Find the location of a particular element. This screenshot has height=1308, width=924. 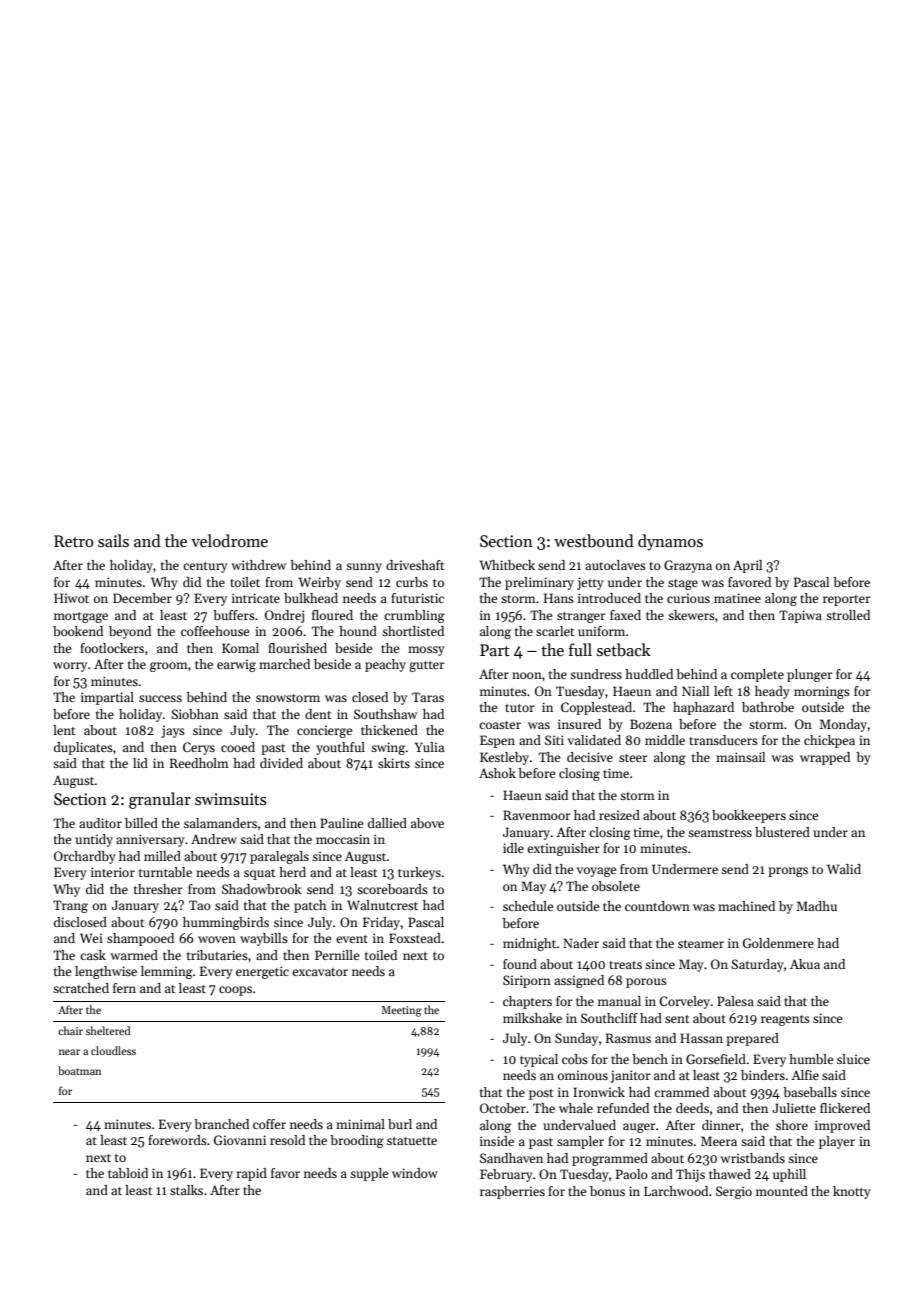

Bozena is located at coordinates (651, 724).
